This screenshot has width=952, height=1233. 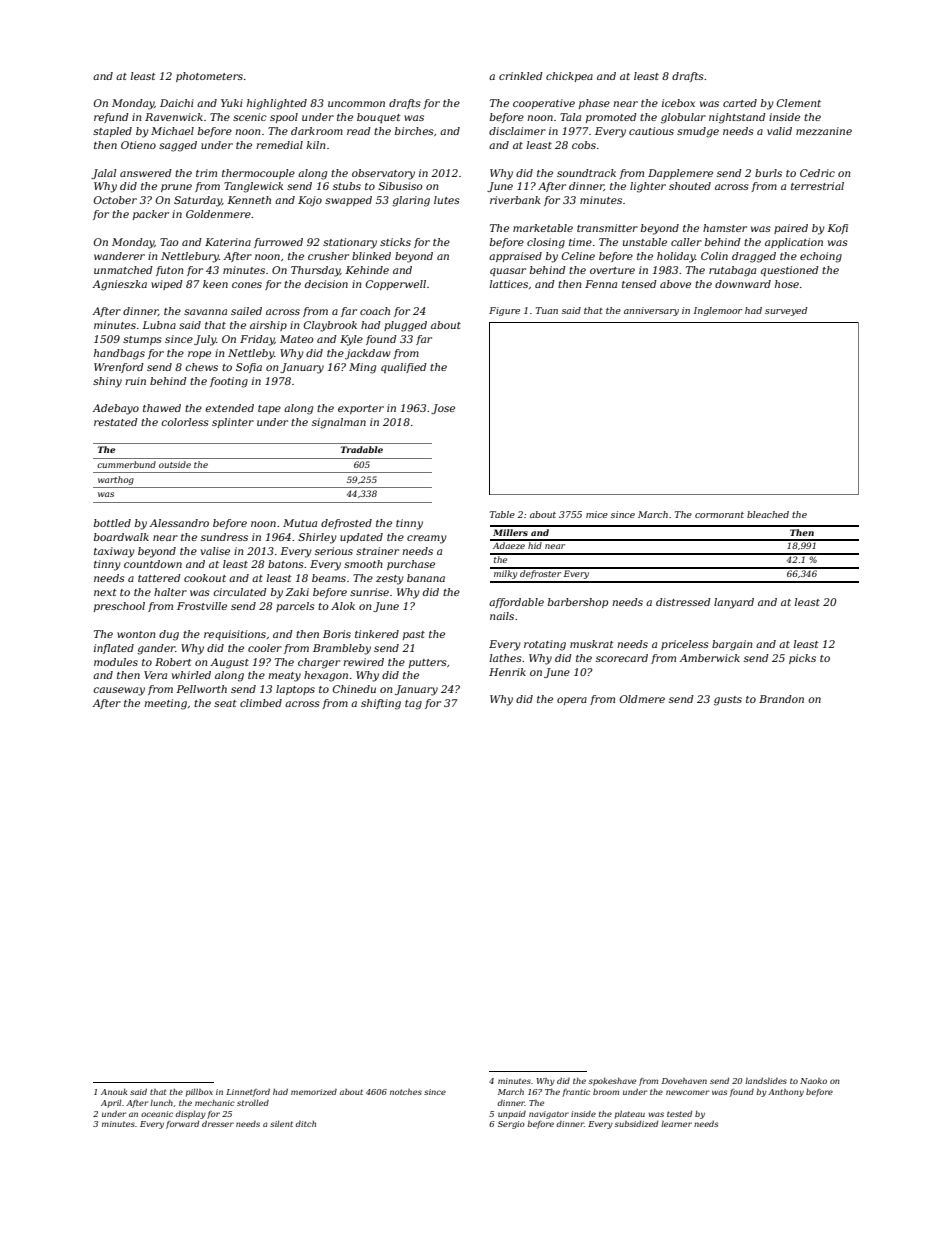 I want to click on cormorant, so click(x=719, y=515).
